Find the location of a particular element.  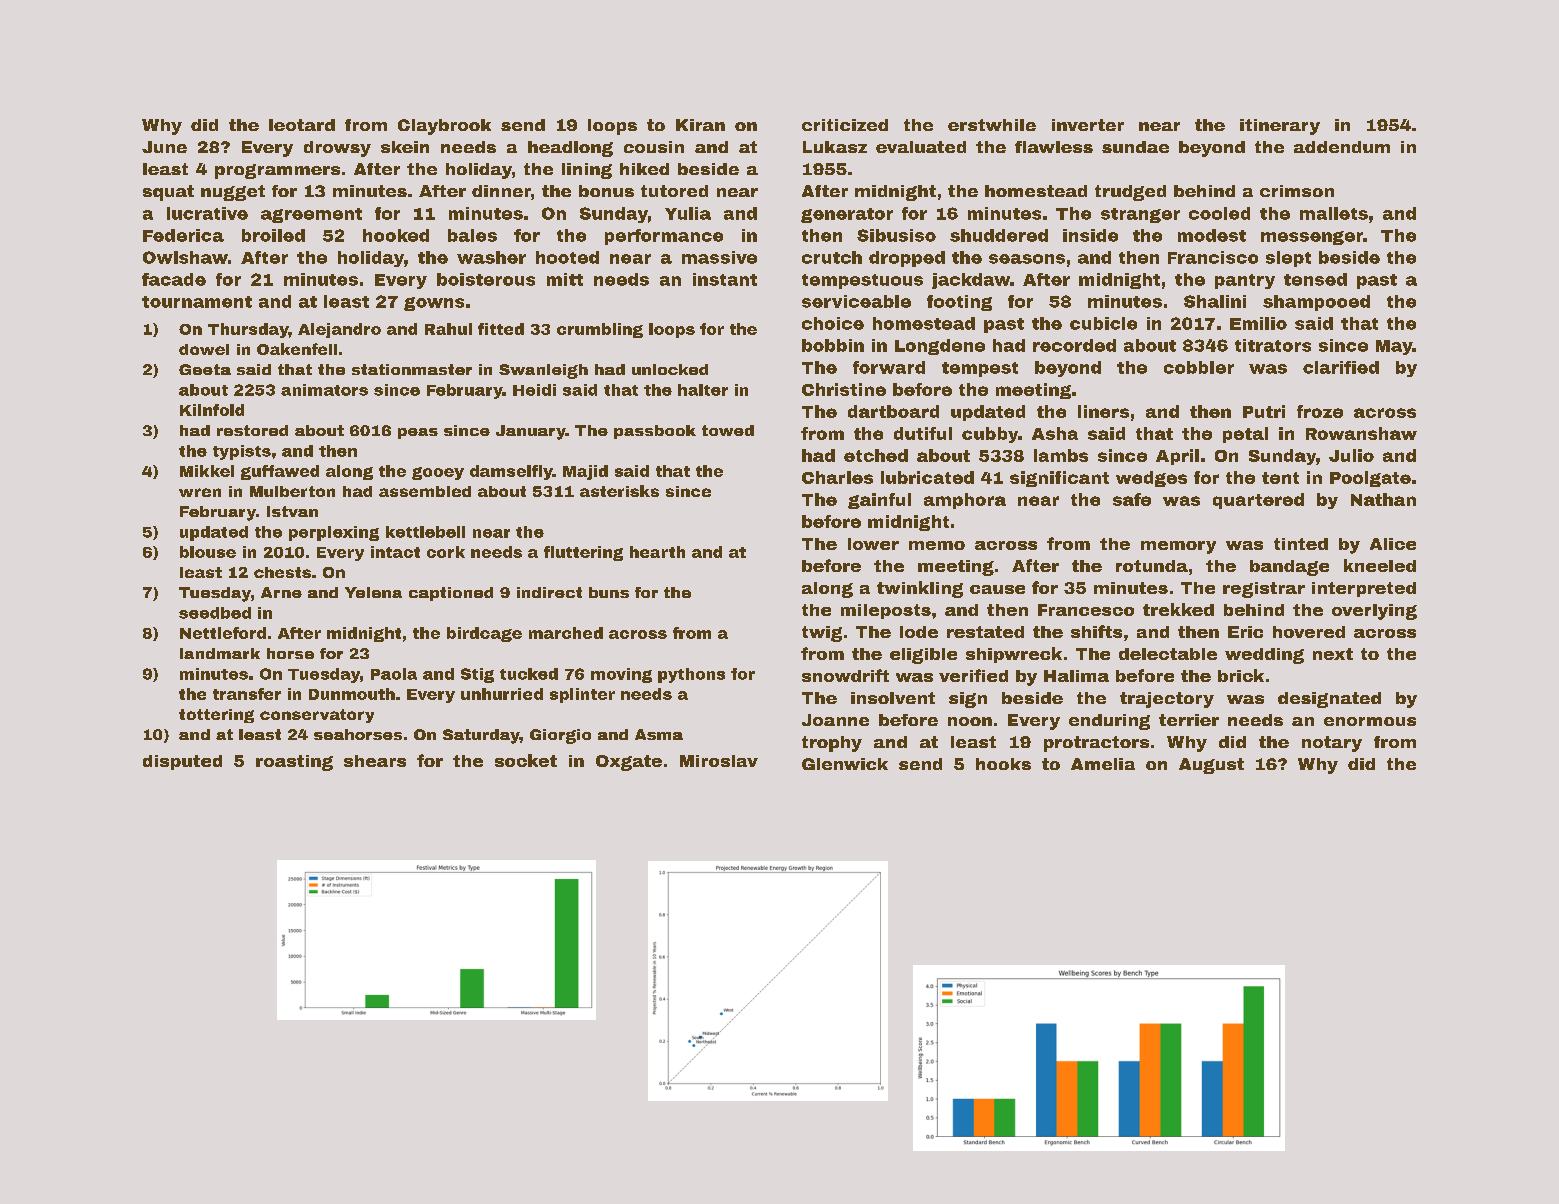

conservatory is located at coordinates (317, 716).
